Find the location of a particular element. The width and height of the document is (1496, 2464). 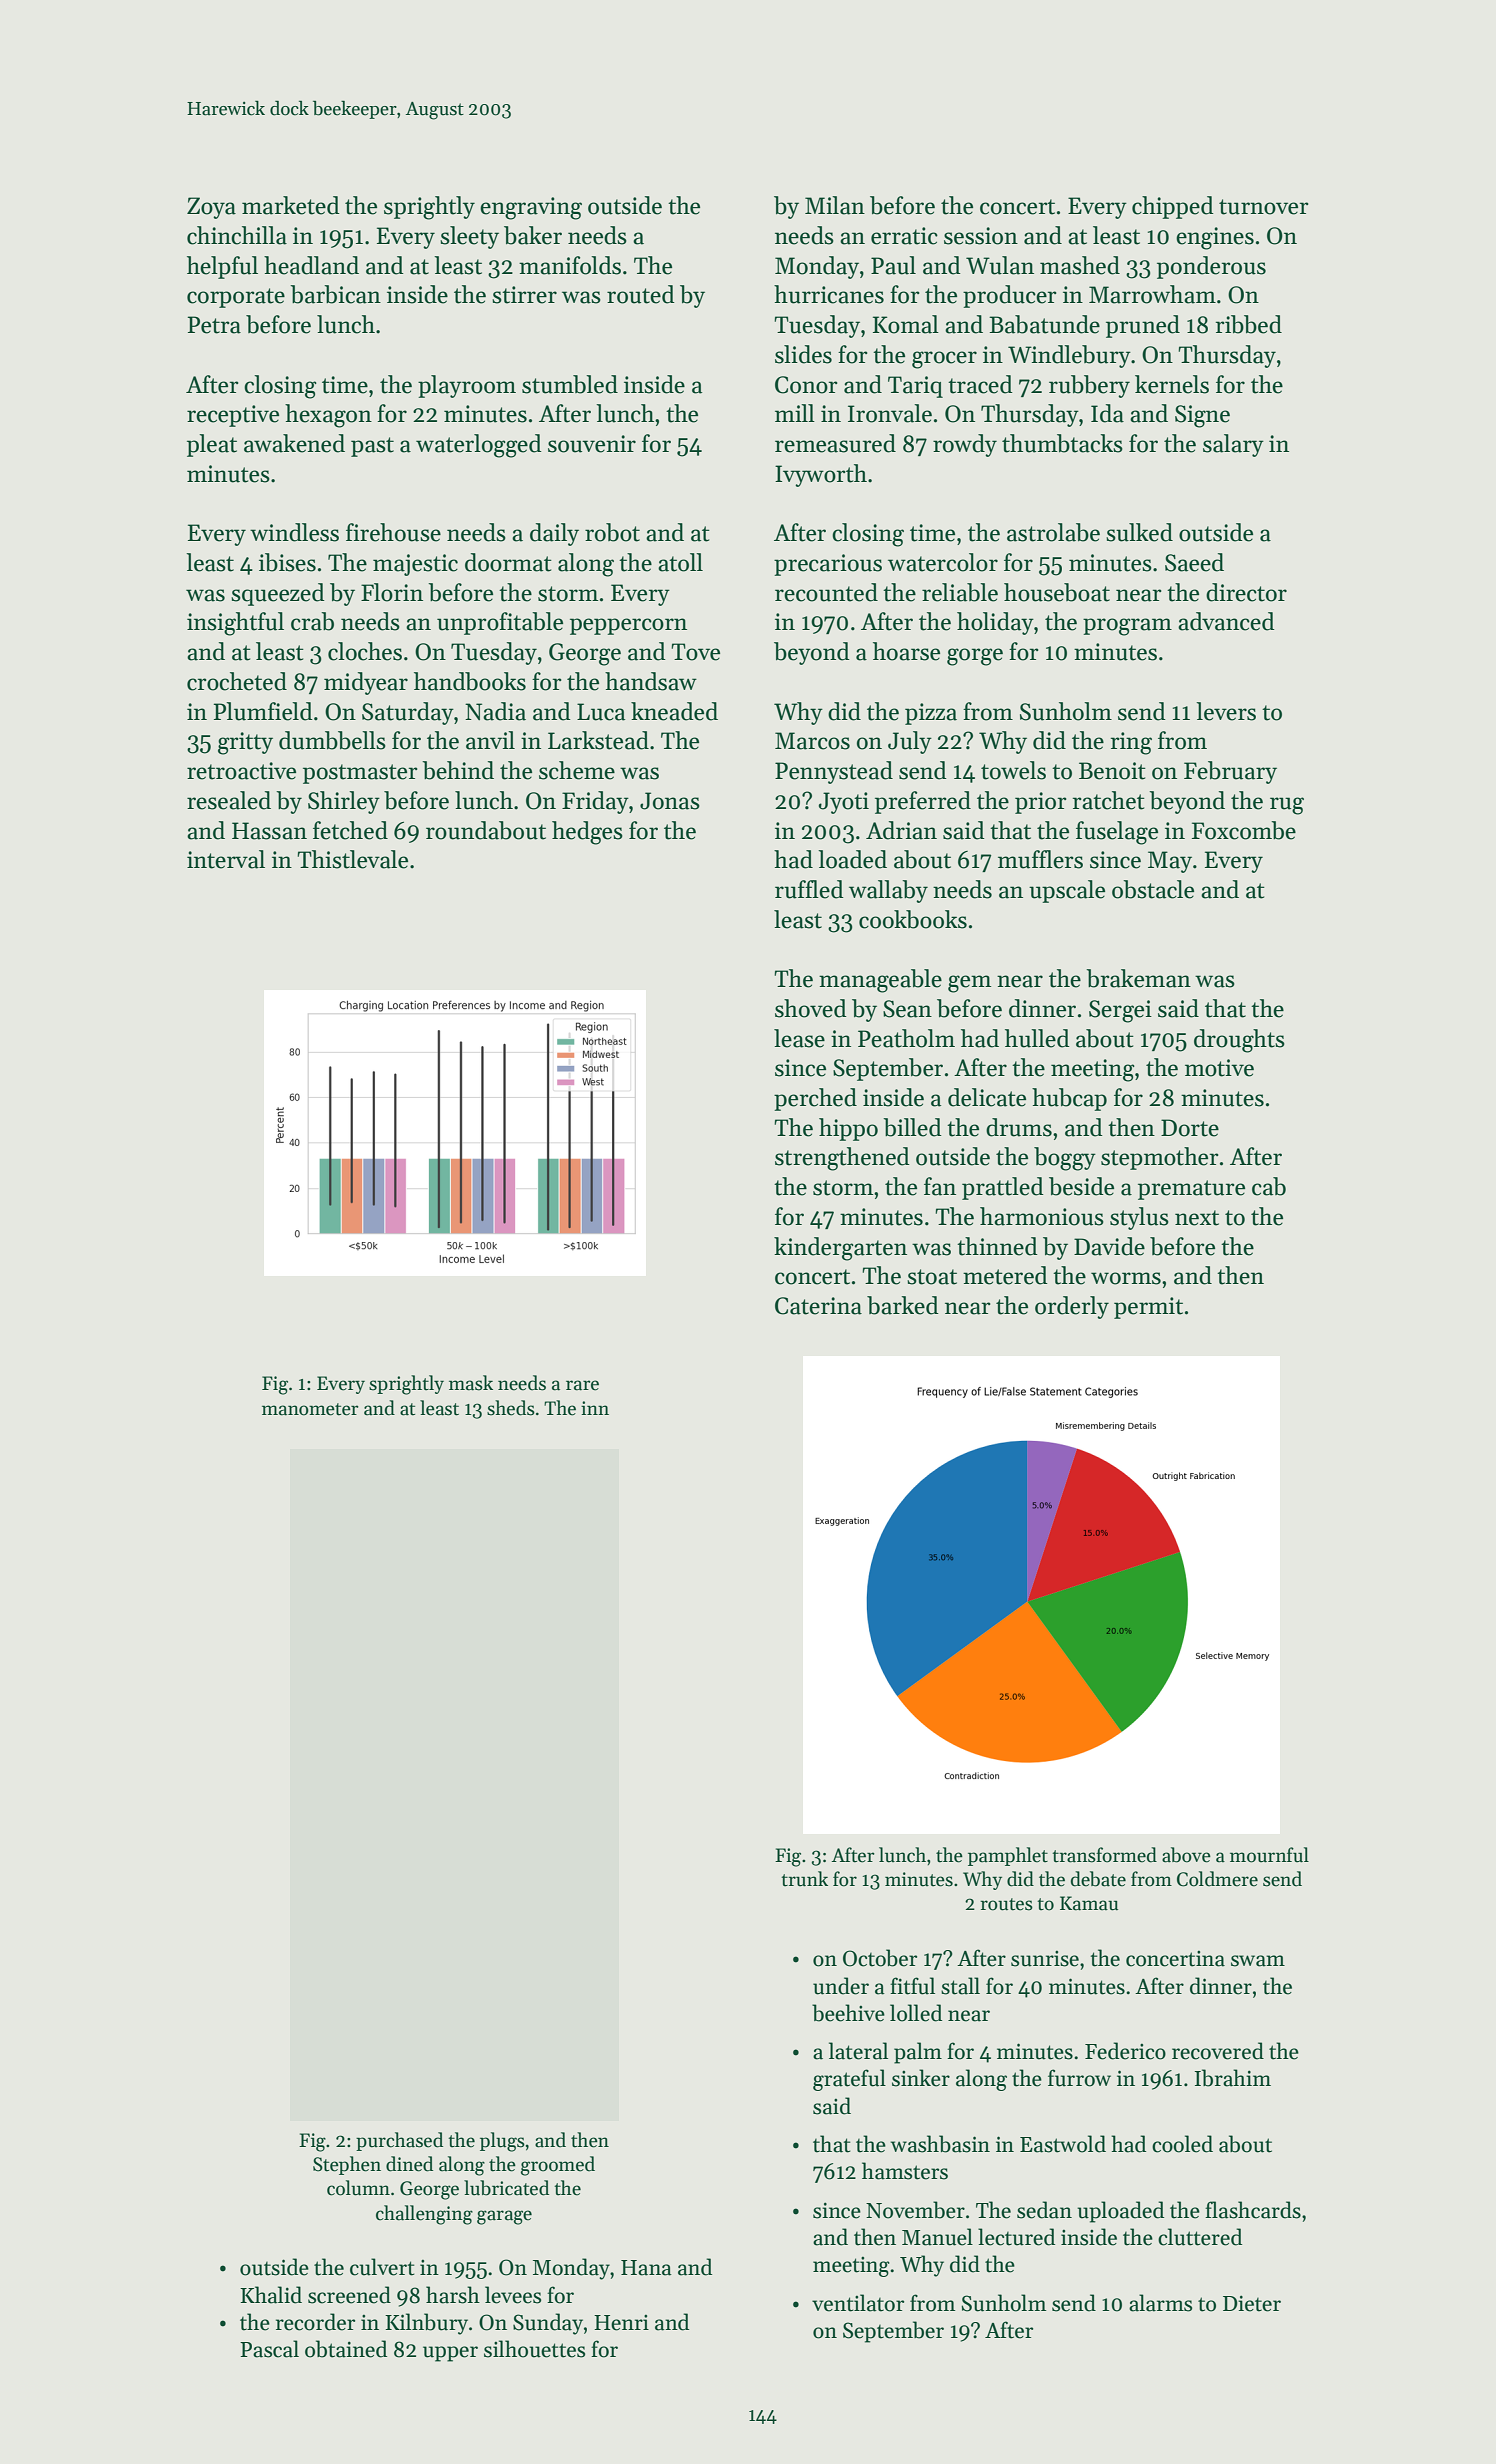

insightful is located at coordinates (235, 624).
